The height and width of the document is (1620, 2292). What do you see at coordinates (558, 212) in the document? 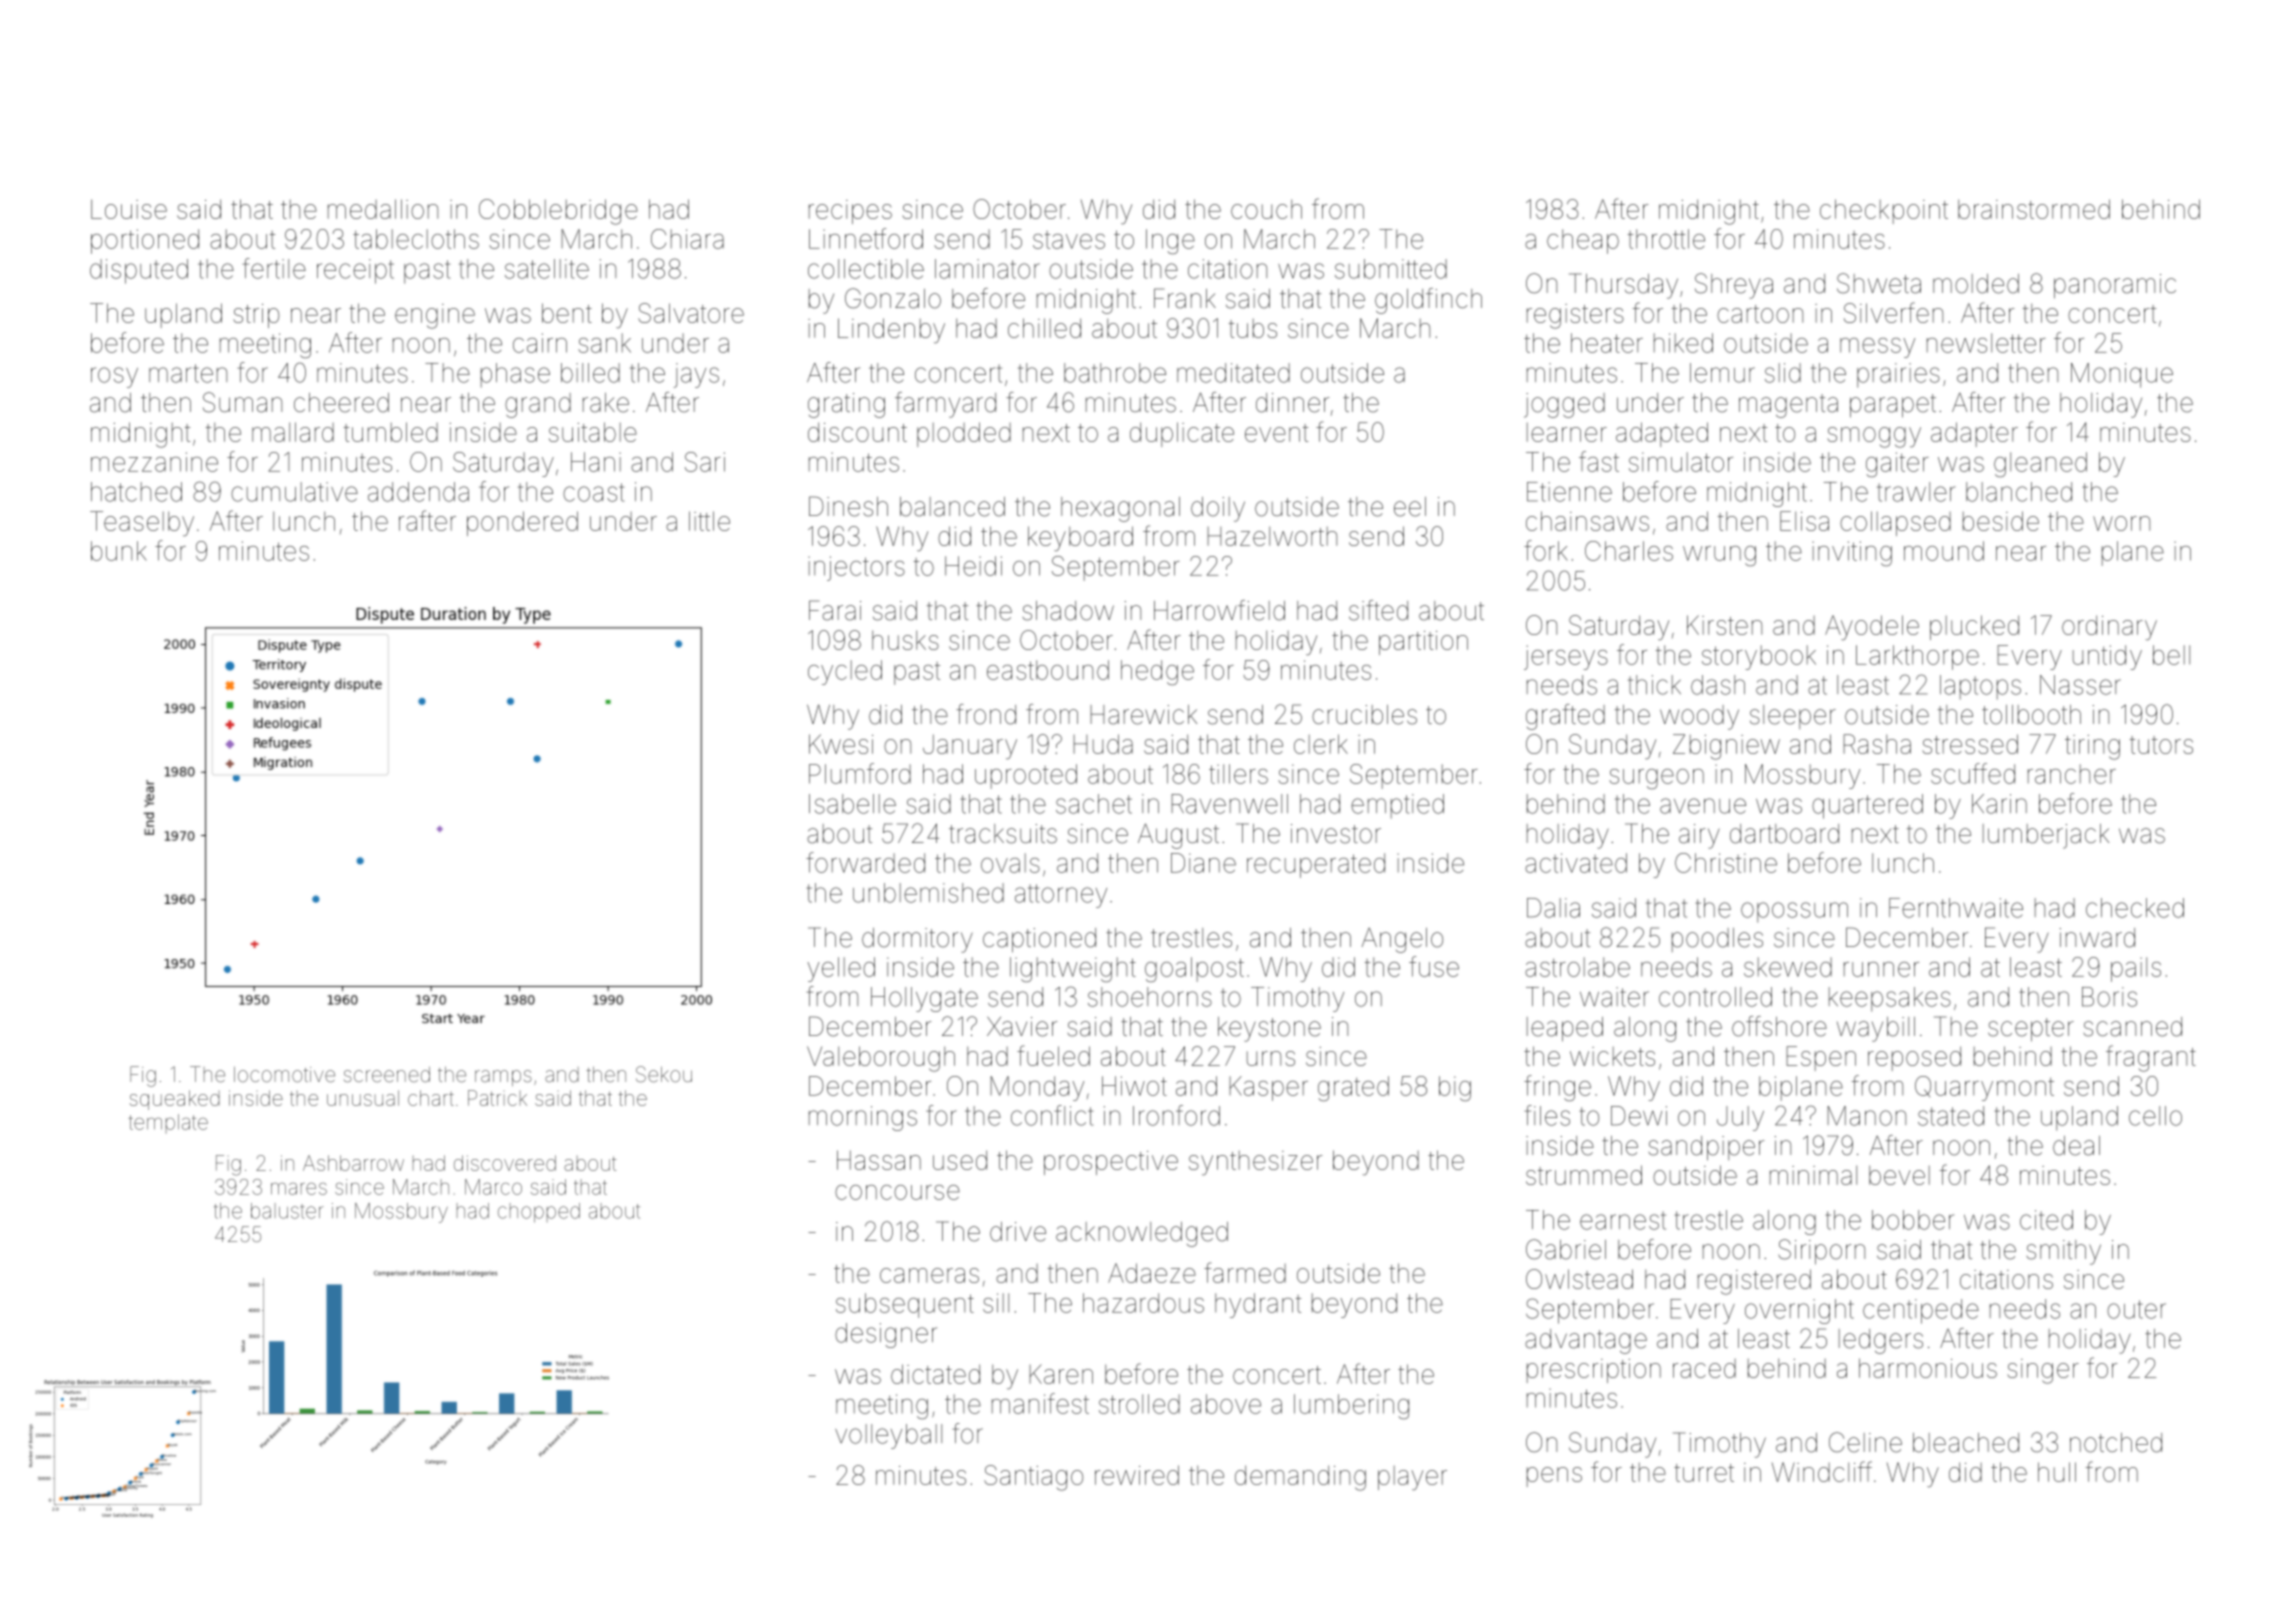
I see `Cobblebridge` at bounding box center [558, 212].
